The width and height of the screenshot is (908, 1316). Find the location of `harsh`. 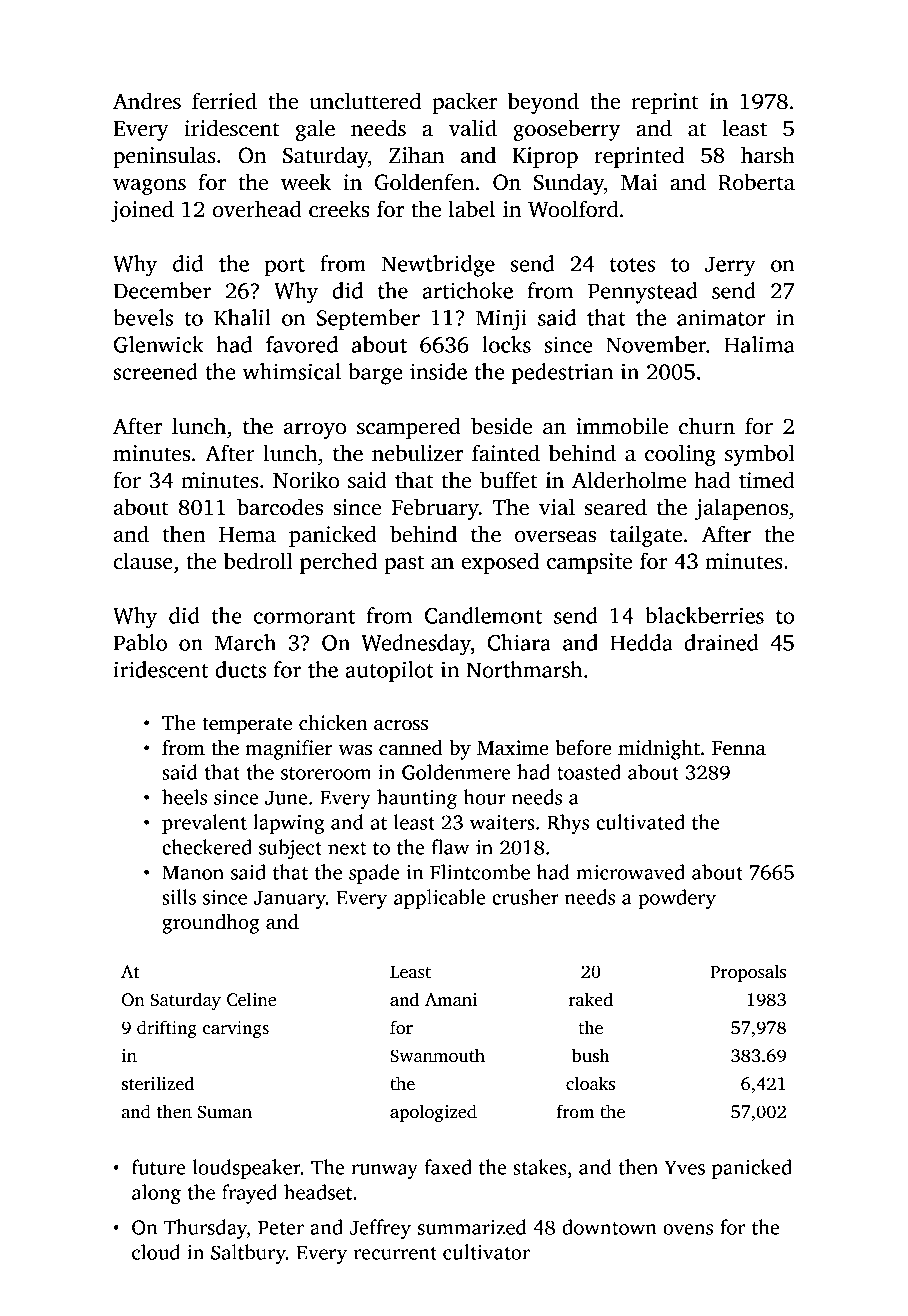

harsh is located at coordinates (768, 155).
